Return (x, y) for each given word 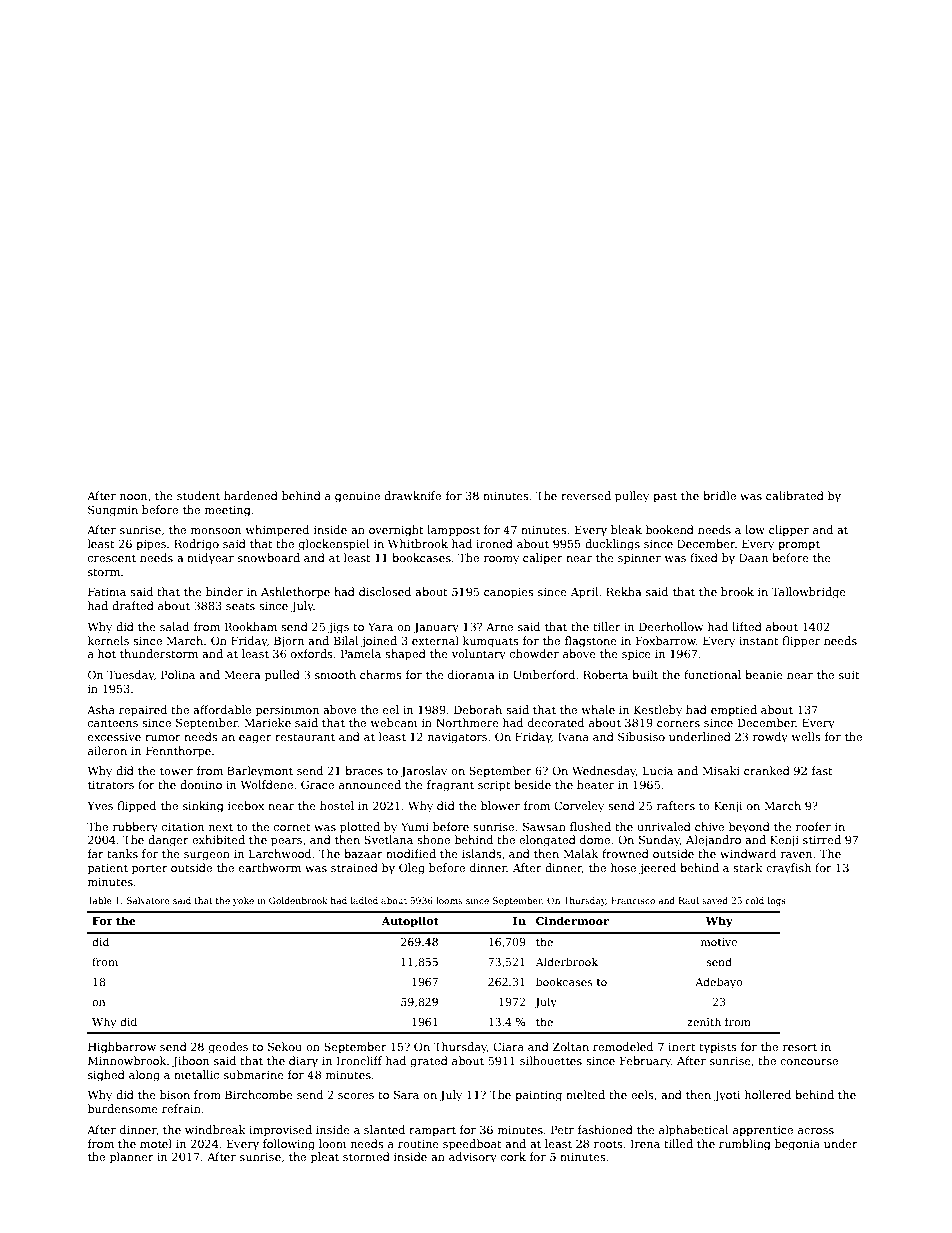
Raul (689, 900)
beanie (764, 674)
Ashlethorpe (295, 593)
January (436, 628)
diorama (471, 674)
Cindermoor (572, 920)
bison (175, 1094)
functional (712, 674)
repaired (143, 711)
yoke (243, 901)
